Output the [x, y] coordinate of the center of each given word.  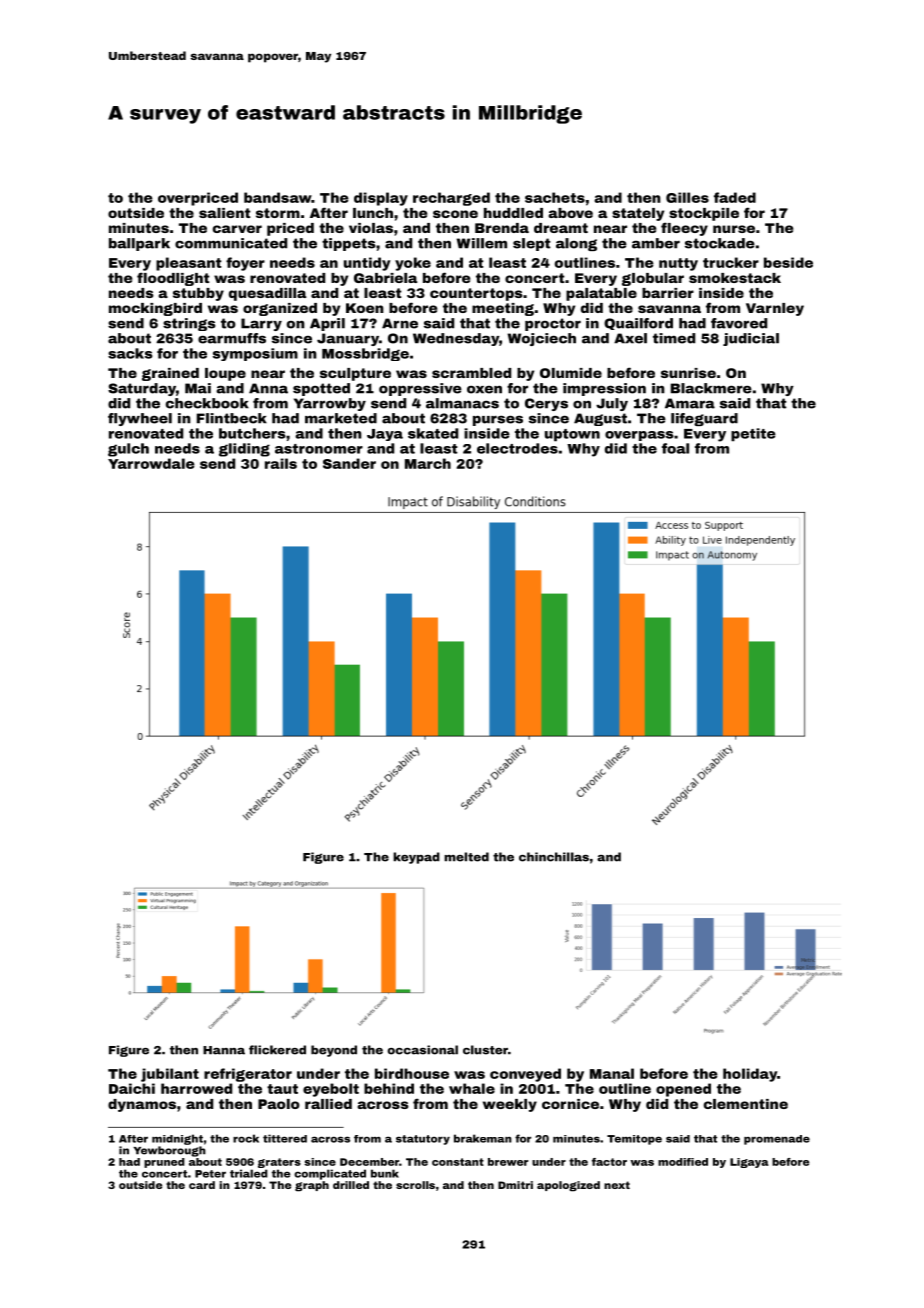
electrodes [517, 448]
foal [675, 448]
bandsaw [277, 197]
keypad [416, 858]
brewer [508, 1162]
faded [735, 197]
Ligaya [749, 1163]
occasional [423, 1050]
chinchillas [554, 857]
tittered [285, 1138]
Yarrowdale [151, 463]
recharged [451, 199]
